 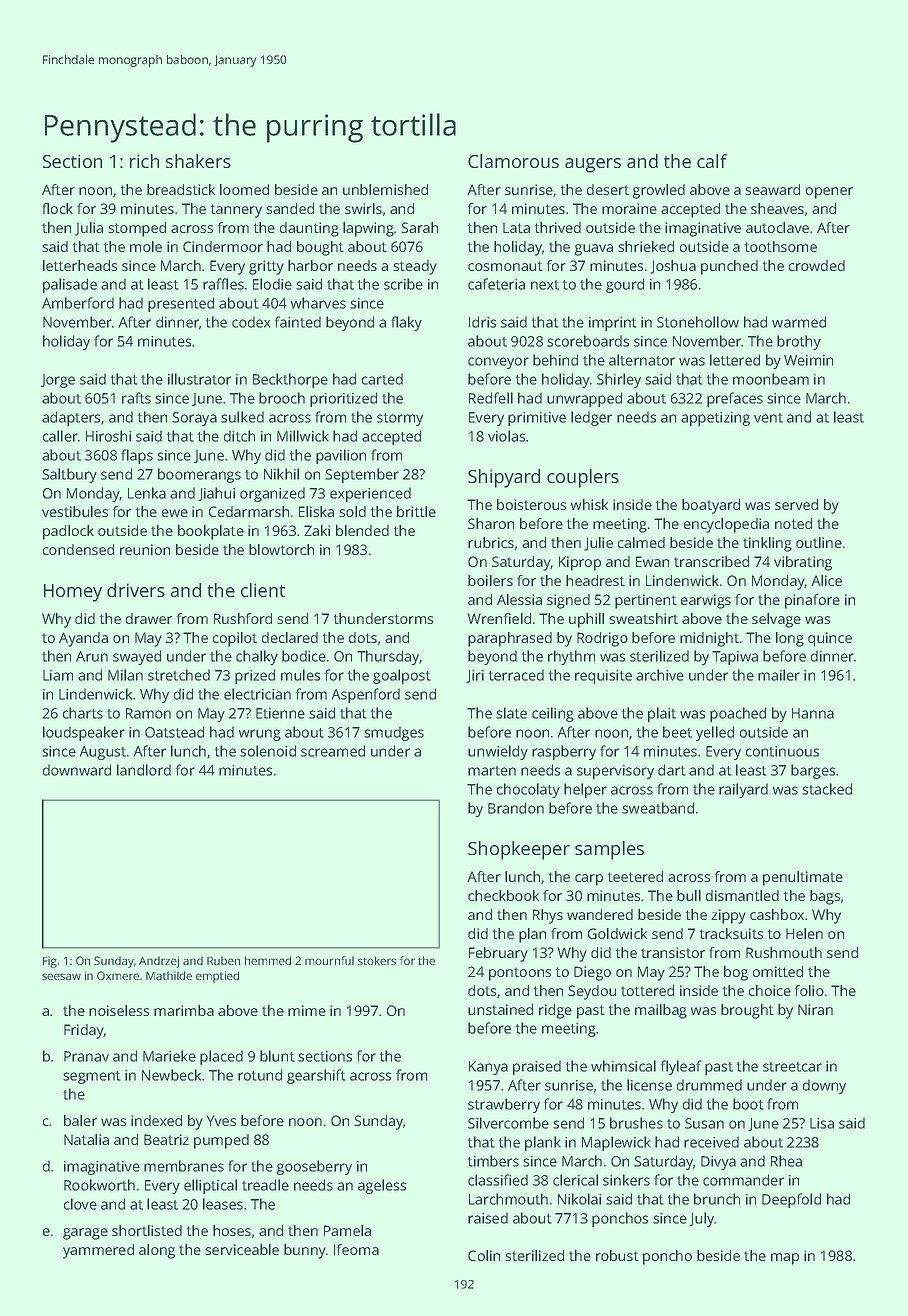 I want to click on screamed, so click(x=333, y=751).
